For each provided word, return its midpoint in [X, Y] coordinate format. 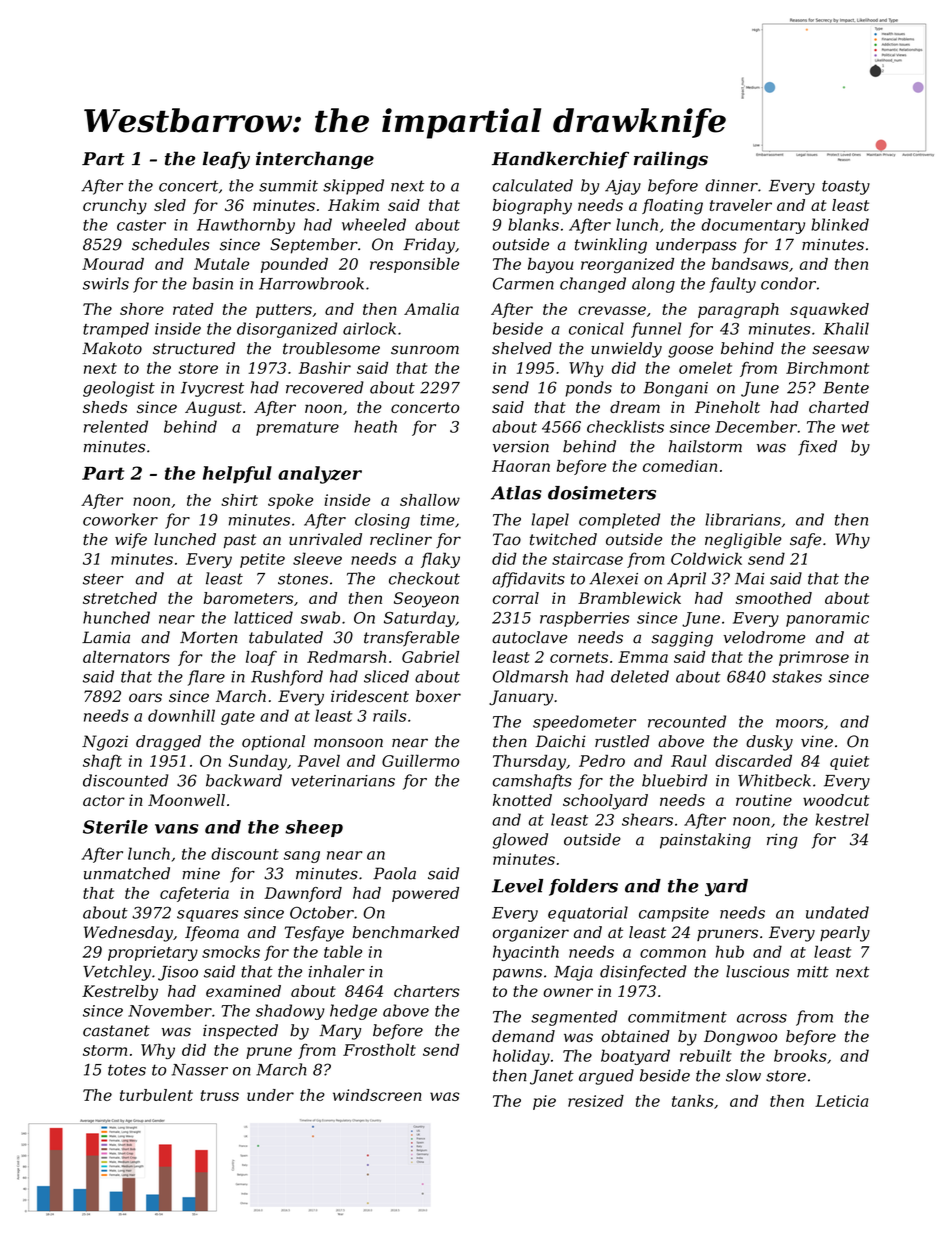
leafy [226, 160]
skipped [353, 187]
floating [672, 207]
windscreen [377, 1095]
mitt [813, 972]
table [343, 951]
